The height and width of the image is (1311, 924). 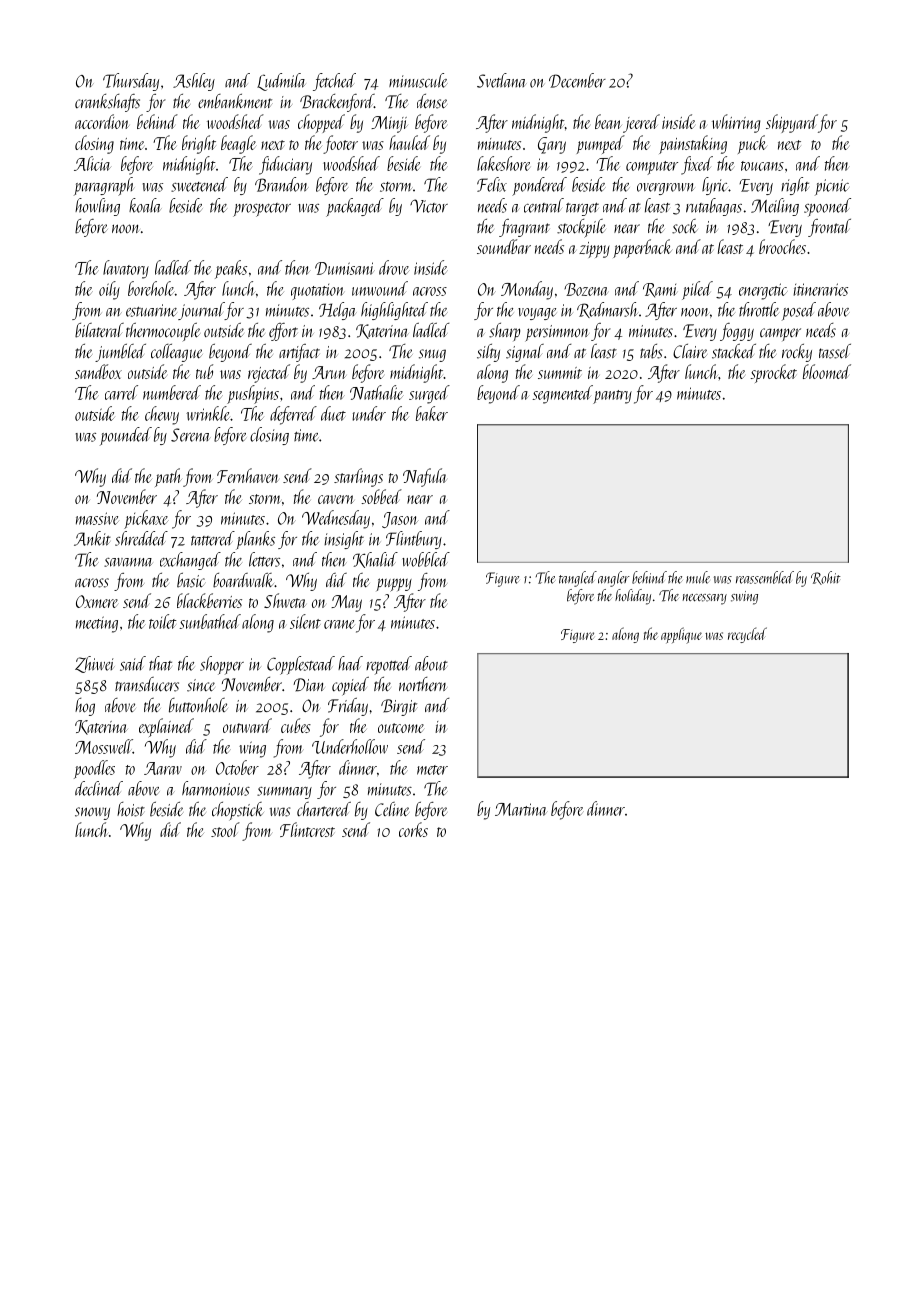 I want to click on repotted, so click(x=389, y=665).
